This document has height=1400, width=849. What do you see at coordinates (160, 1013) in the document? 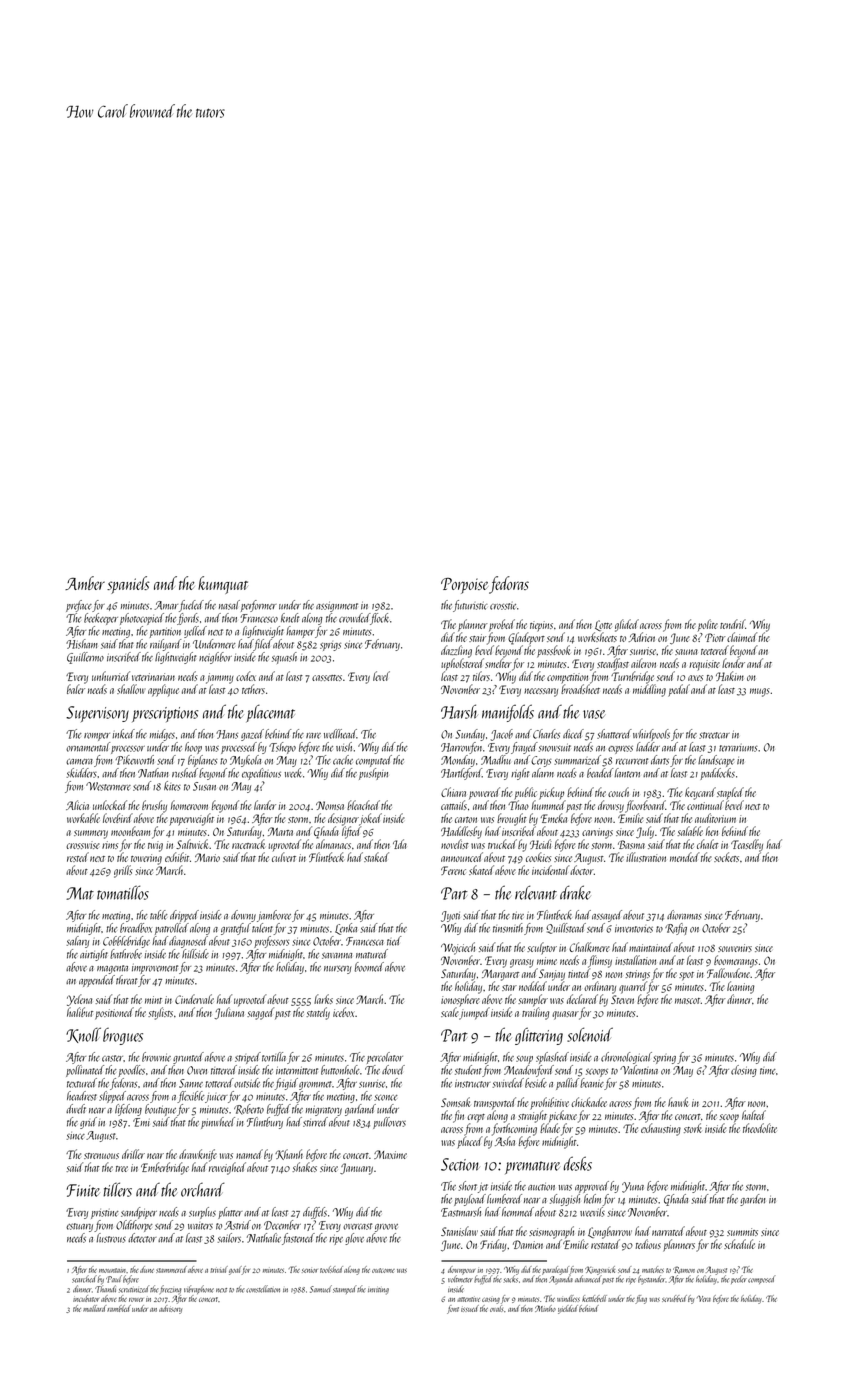
I see `stylists` at bounding box center [160, 1013].
